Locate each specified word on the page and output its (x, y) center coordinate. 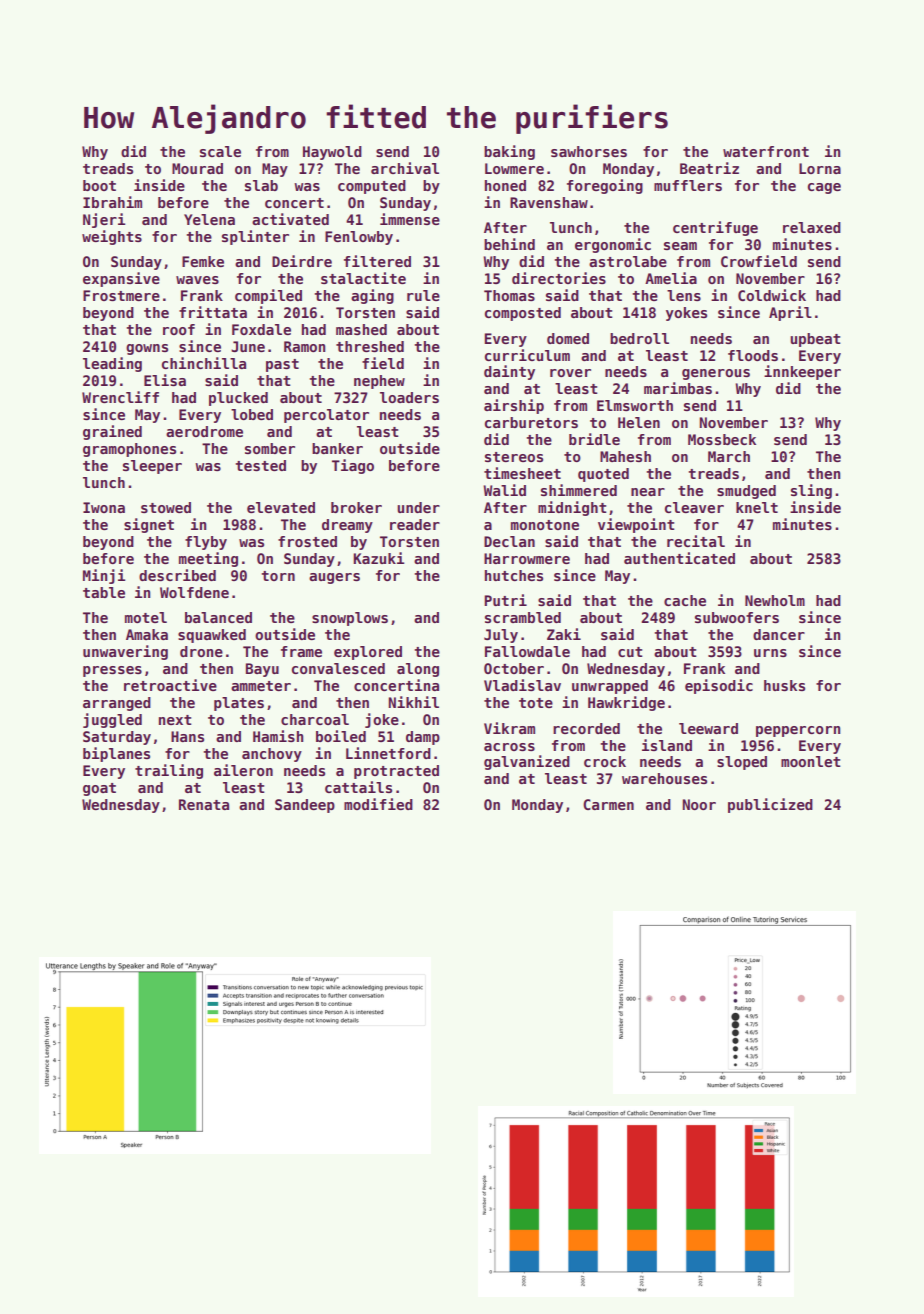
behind (509, 244)
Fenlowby (359, 238)
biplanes (116, 754)
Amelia (671, 278)
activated (290, 219)
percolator (326, 416)
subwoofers (737, 617)
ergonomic (613, 245)
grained (112, 432)
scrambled (523, 617)
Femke (203, 261)
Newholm (775, 600)
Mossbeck (722, 439)
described (177, 575)
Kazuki (378, 558)
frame (301, 651)
